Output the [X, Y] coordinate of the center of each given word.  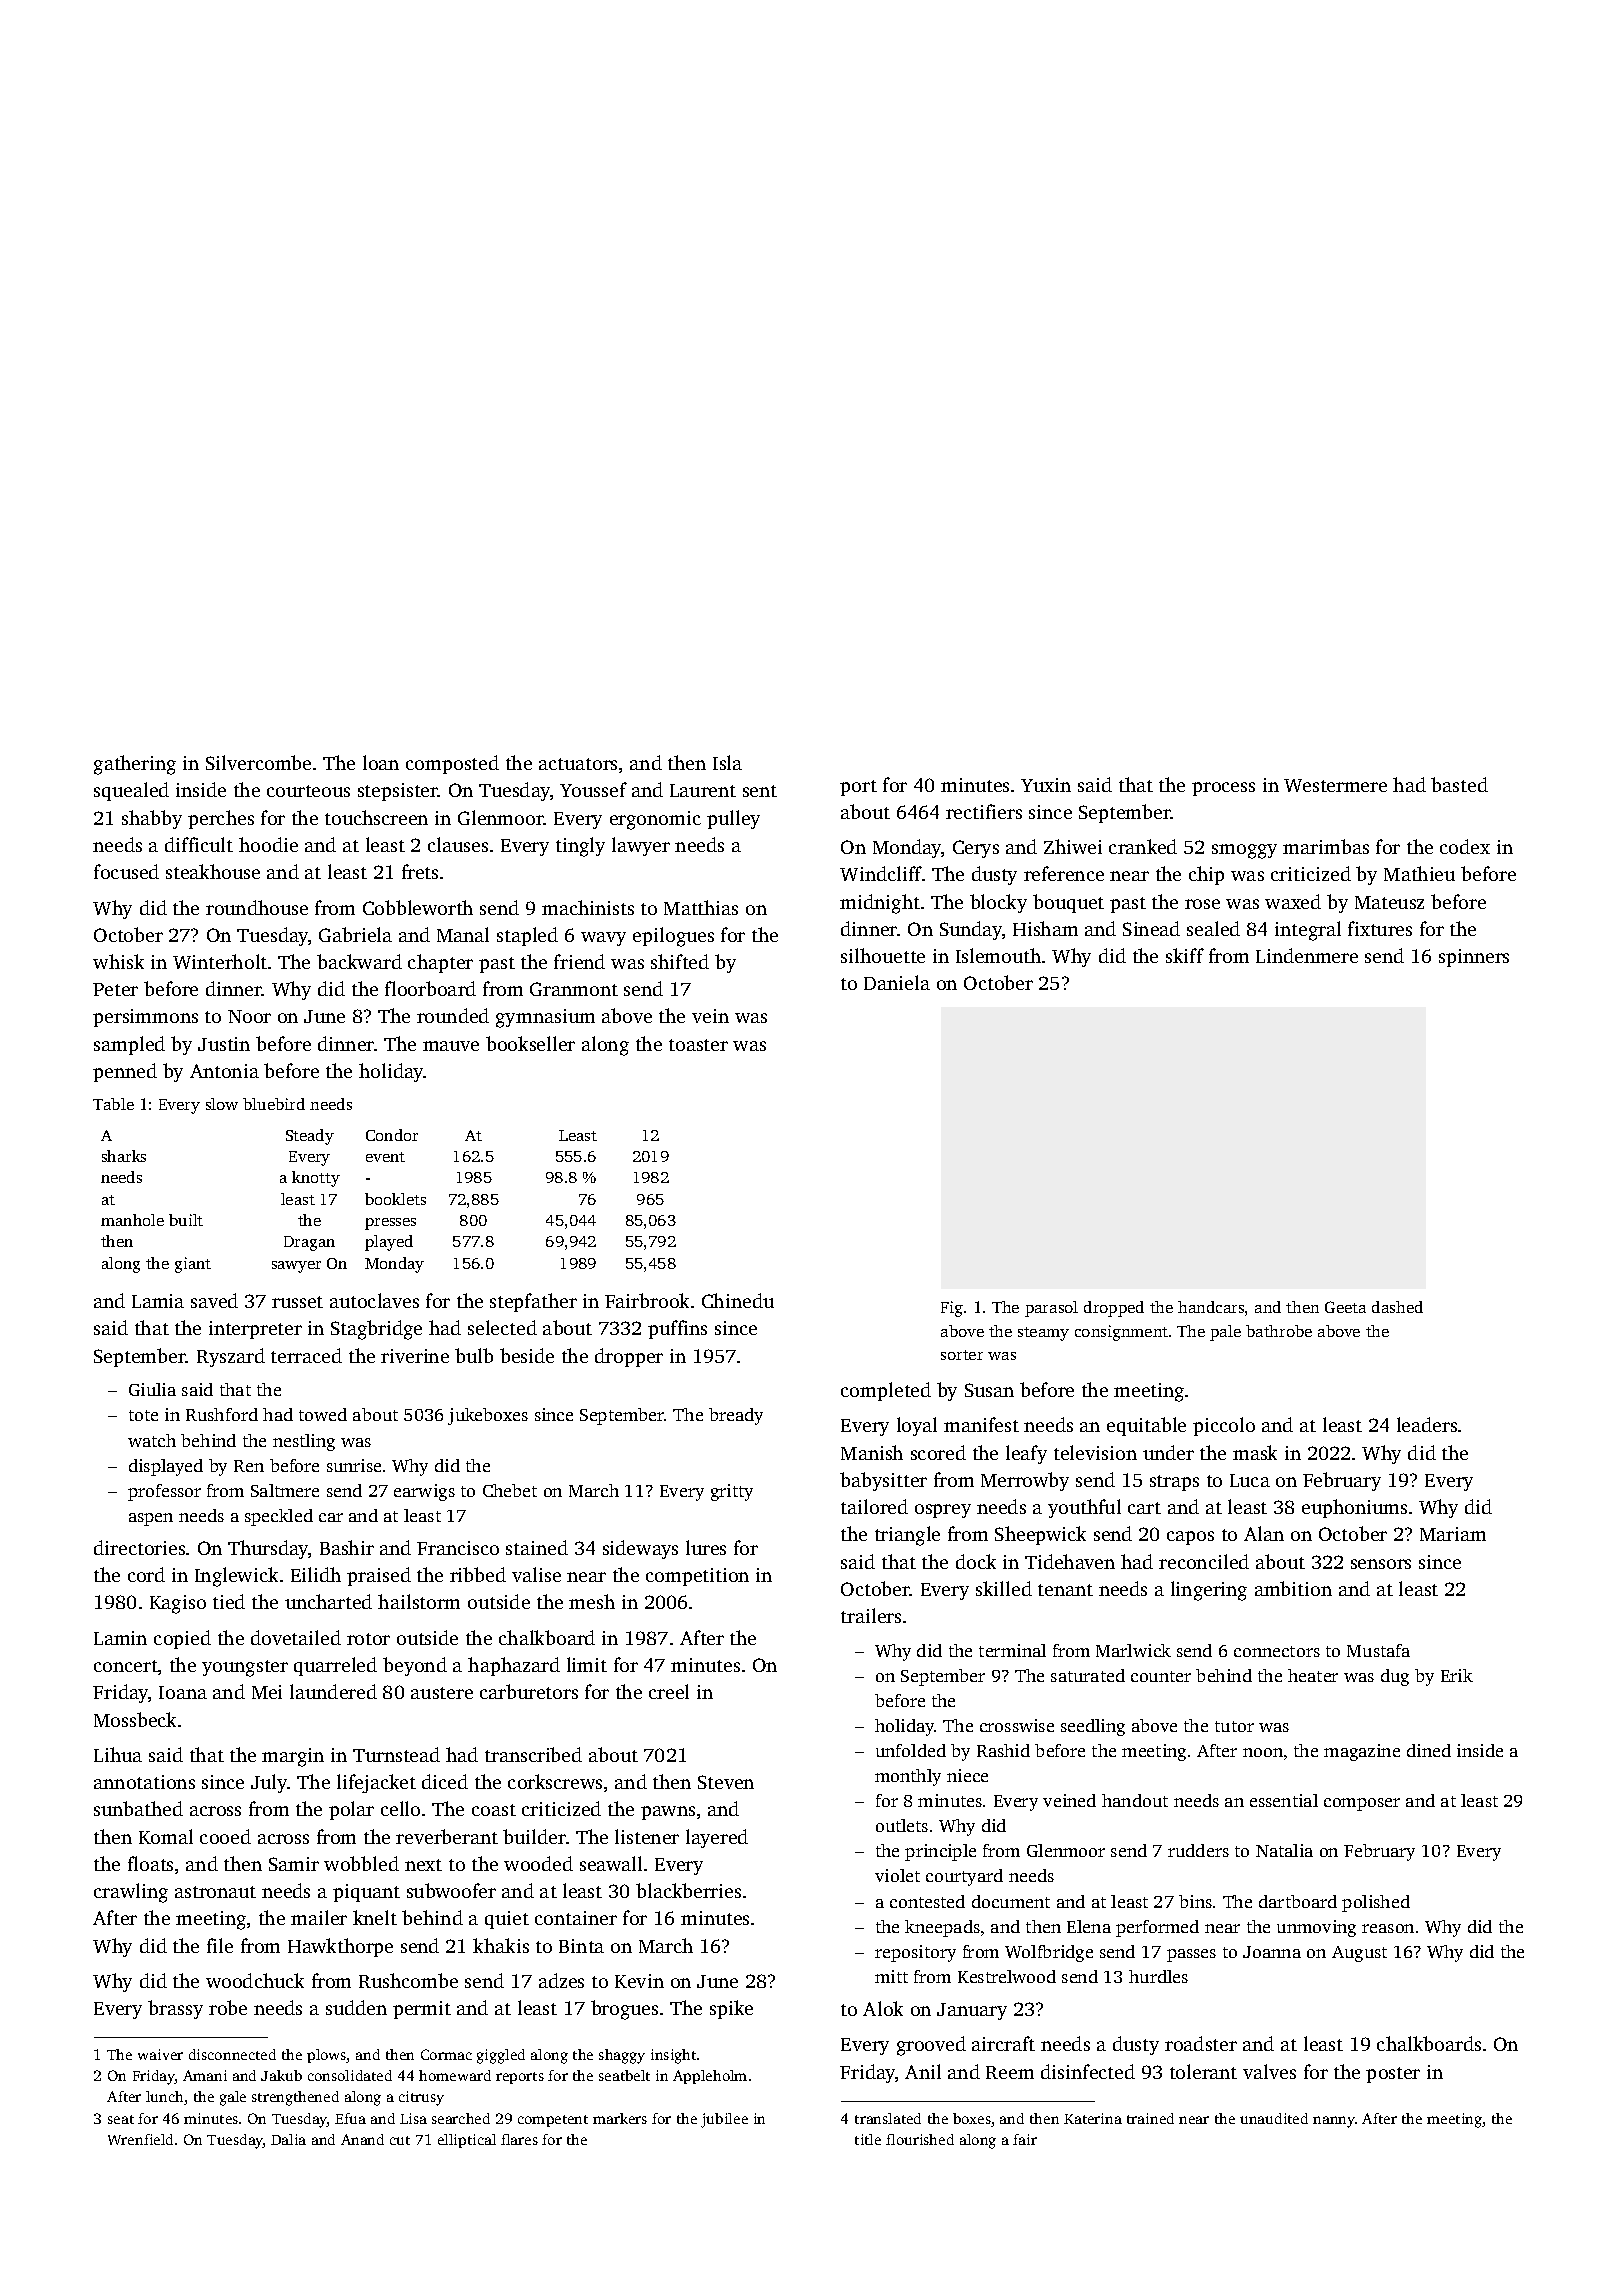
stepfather [533, 1302]
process [1223, 789]
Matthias [701, 907]
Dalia [288, 2139]
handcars [1211, 1307]
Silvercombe [258, 762]
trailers [871, 1615]
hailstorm [419, 1601]
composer [1362, 1804]
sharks [124, 1156]
